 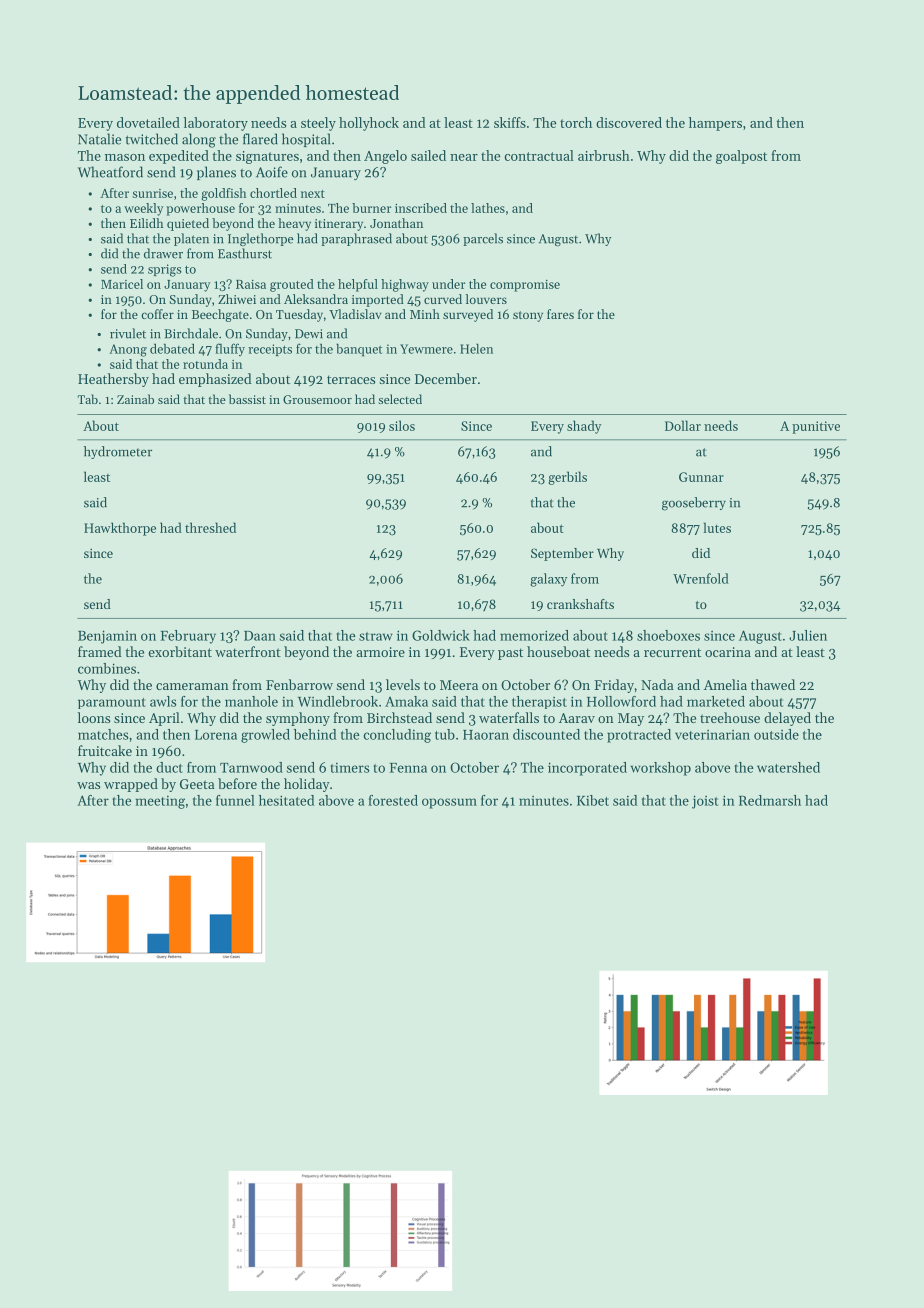 What do you see at coordinates (188, 224) in the document?
I see `quieted` at bounding box center [188, 224].
